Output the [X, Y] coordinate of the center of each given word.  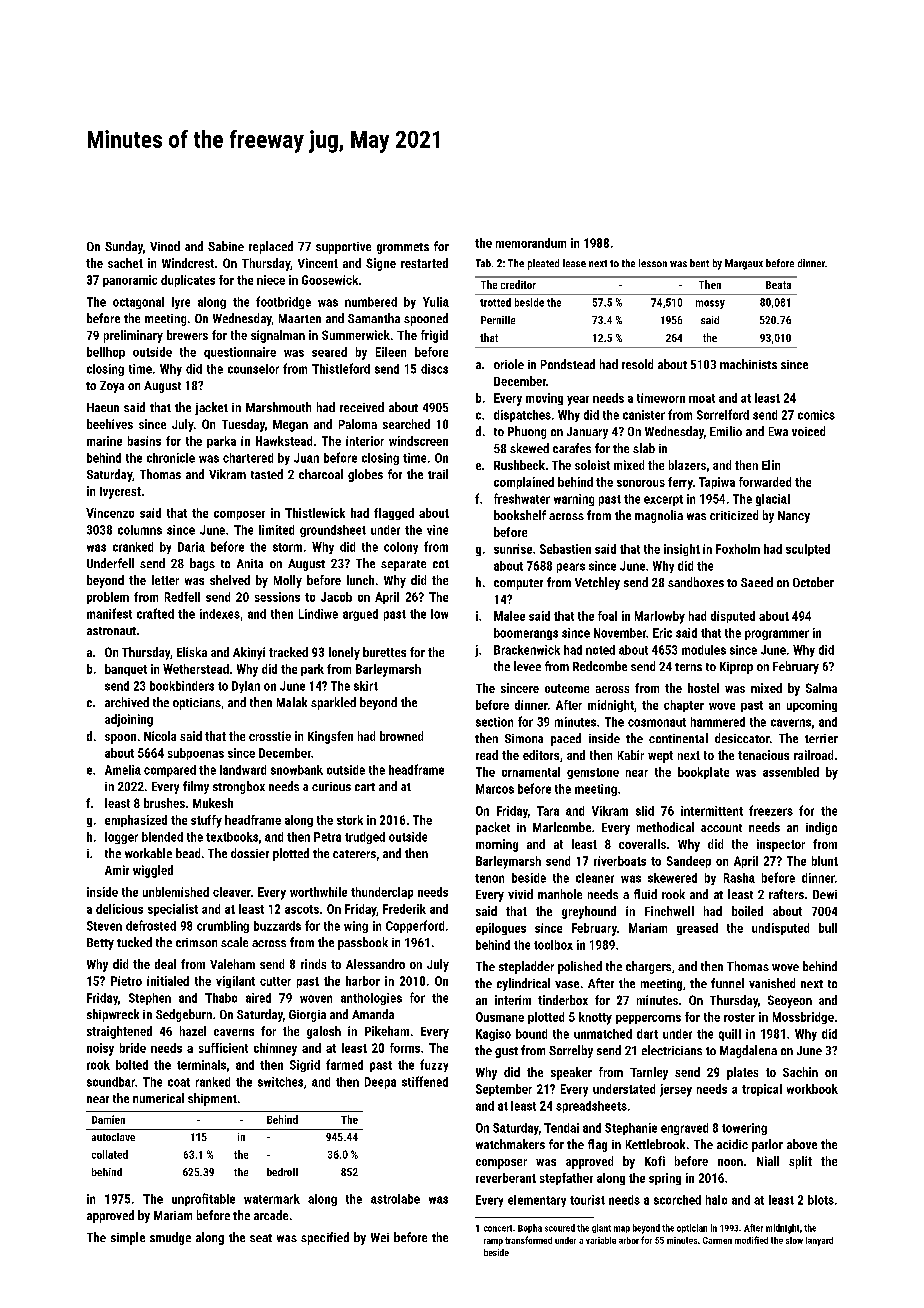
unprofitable [203, 1199]
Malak [292, 702]
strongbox [239, 787]
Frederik [404, 909]
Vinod [165, 246]
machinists [748, 364]
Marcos [495, 789]
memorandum [531, 243]
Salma [821, 688]
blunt [825, 861]
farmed [344, 1064]
